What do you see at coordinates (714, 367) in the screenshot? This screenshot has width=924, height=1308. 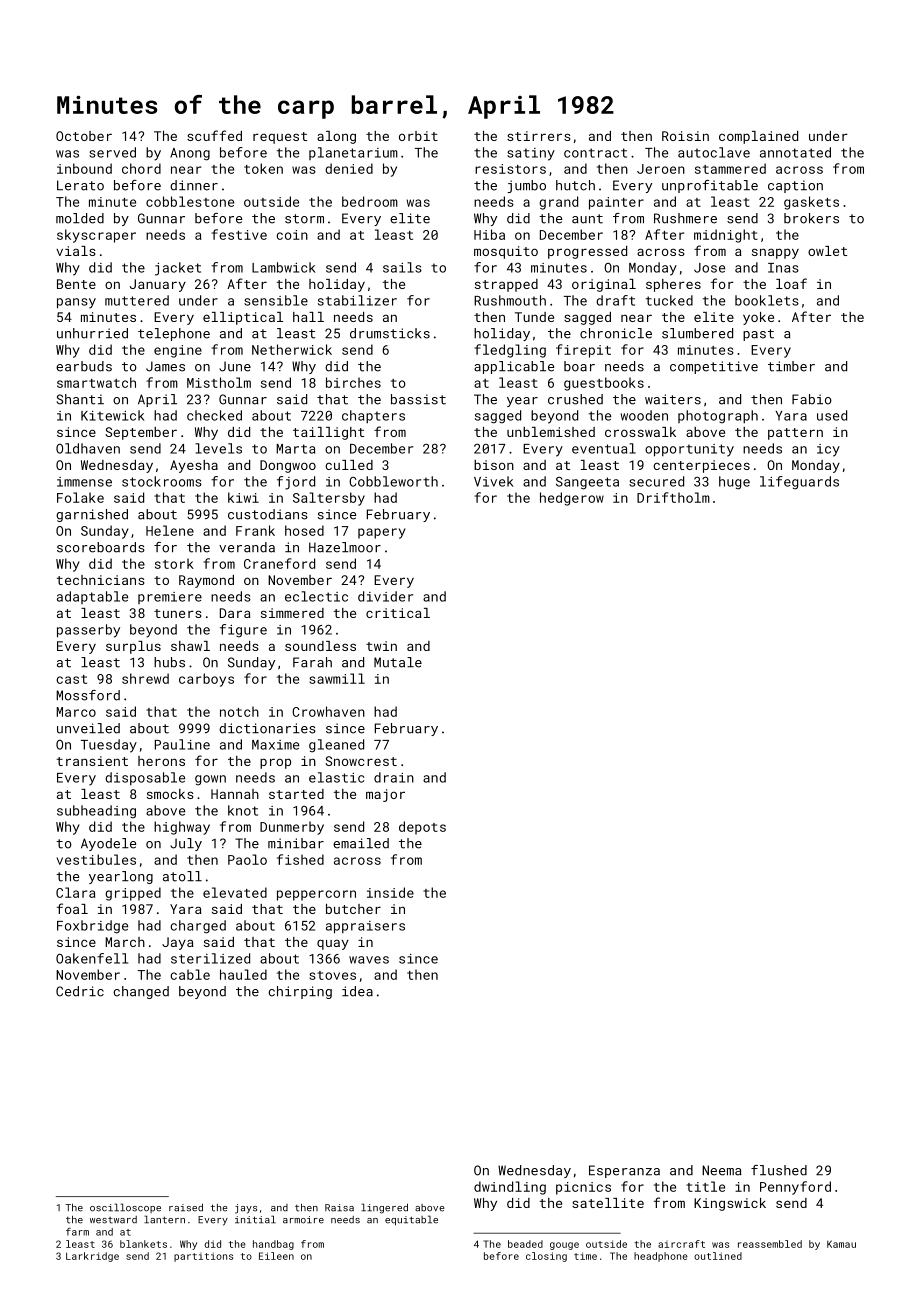 I see `competitive` at bounding box center [714, 367].
